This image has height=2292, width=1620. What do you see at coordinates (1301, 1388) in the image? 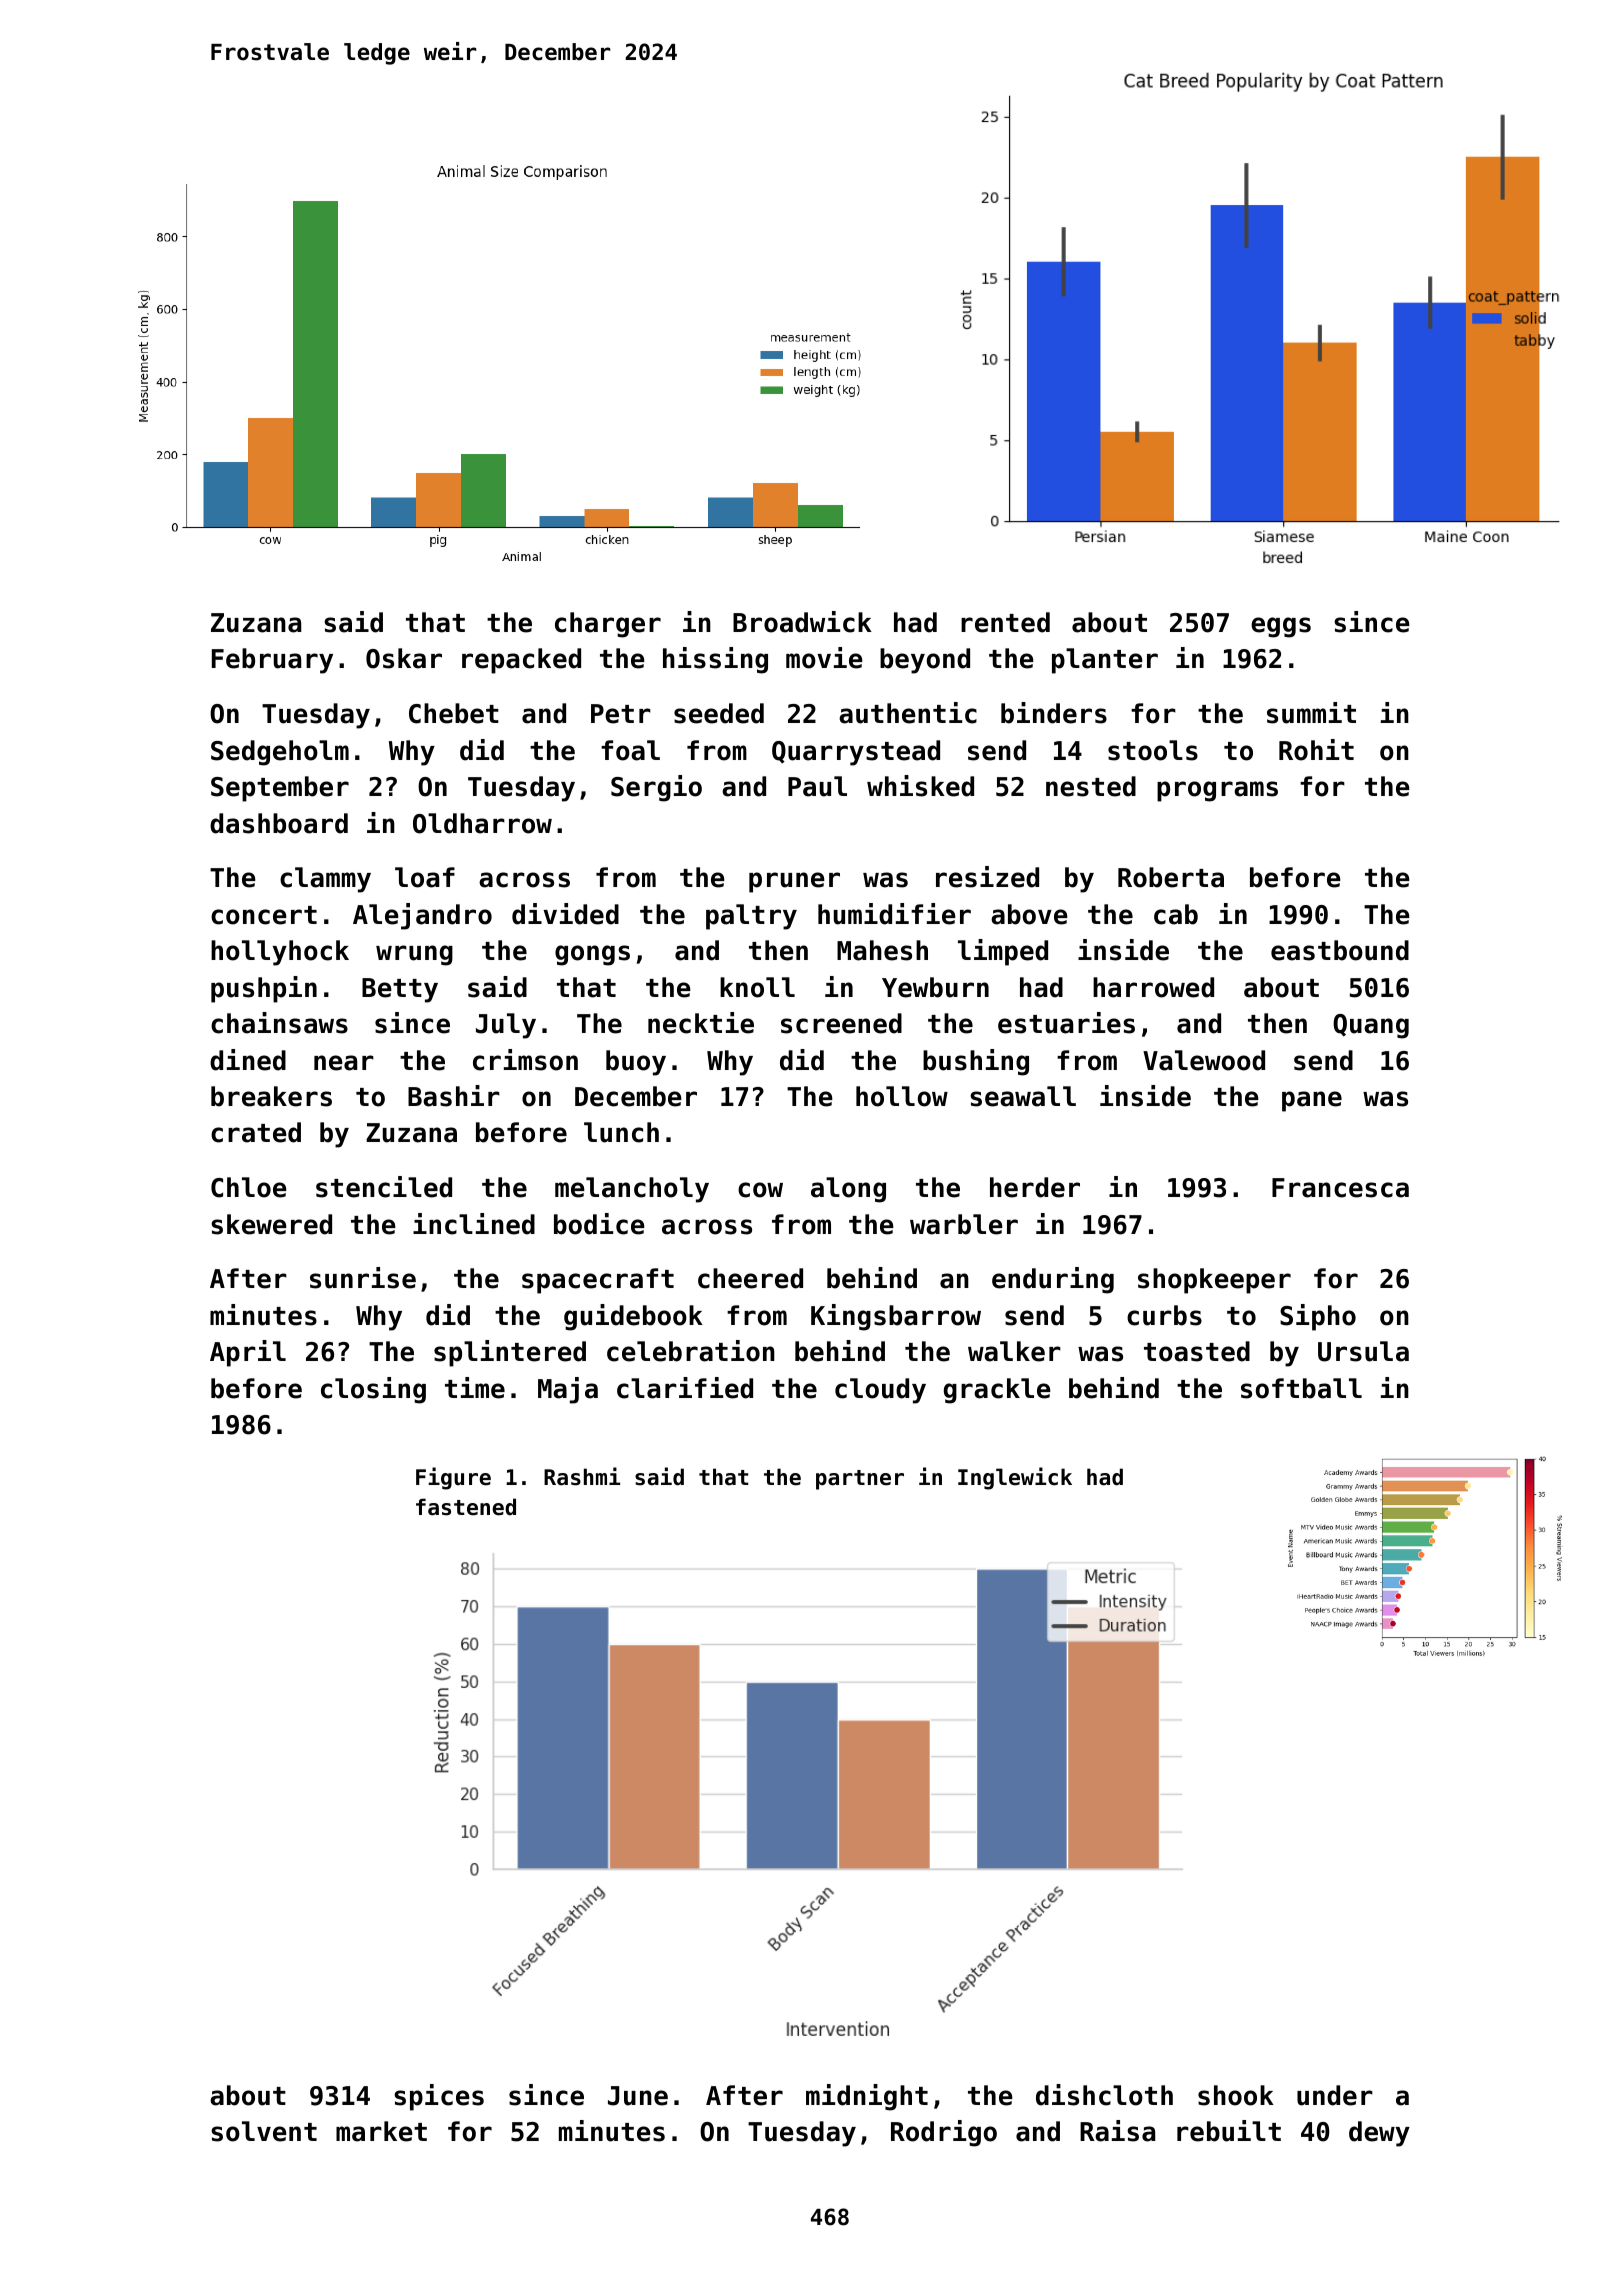
I see `softball` at bounding box center [1301, 1388].
